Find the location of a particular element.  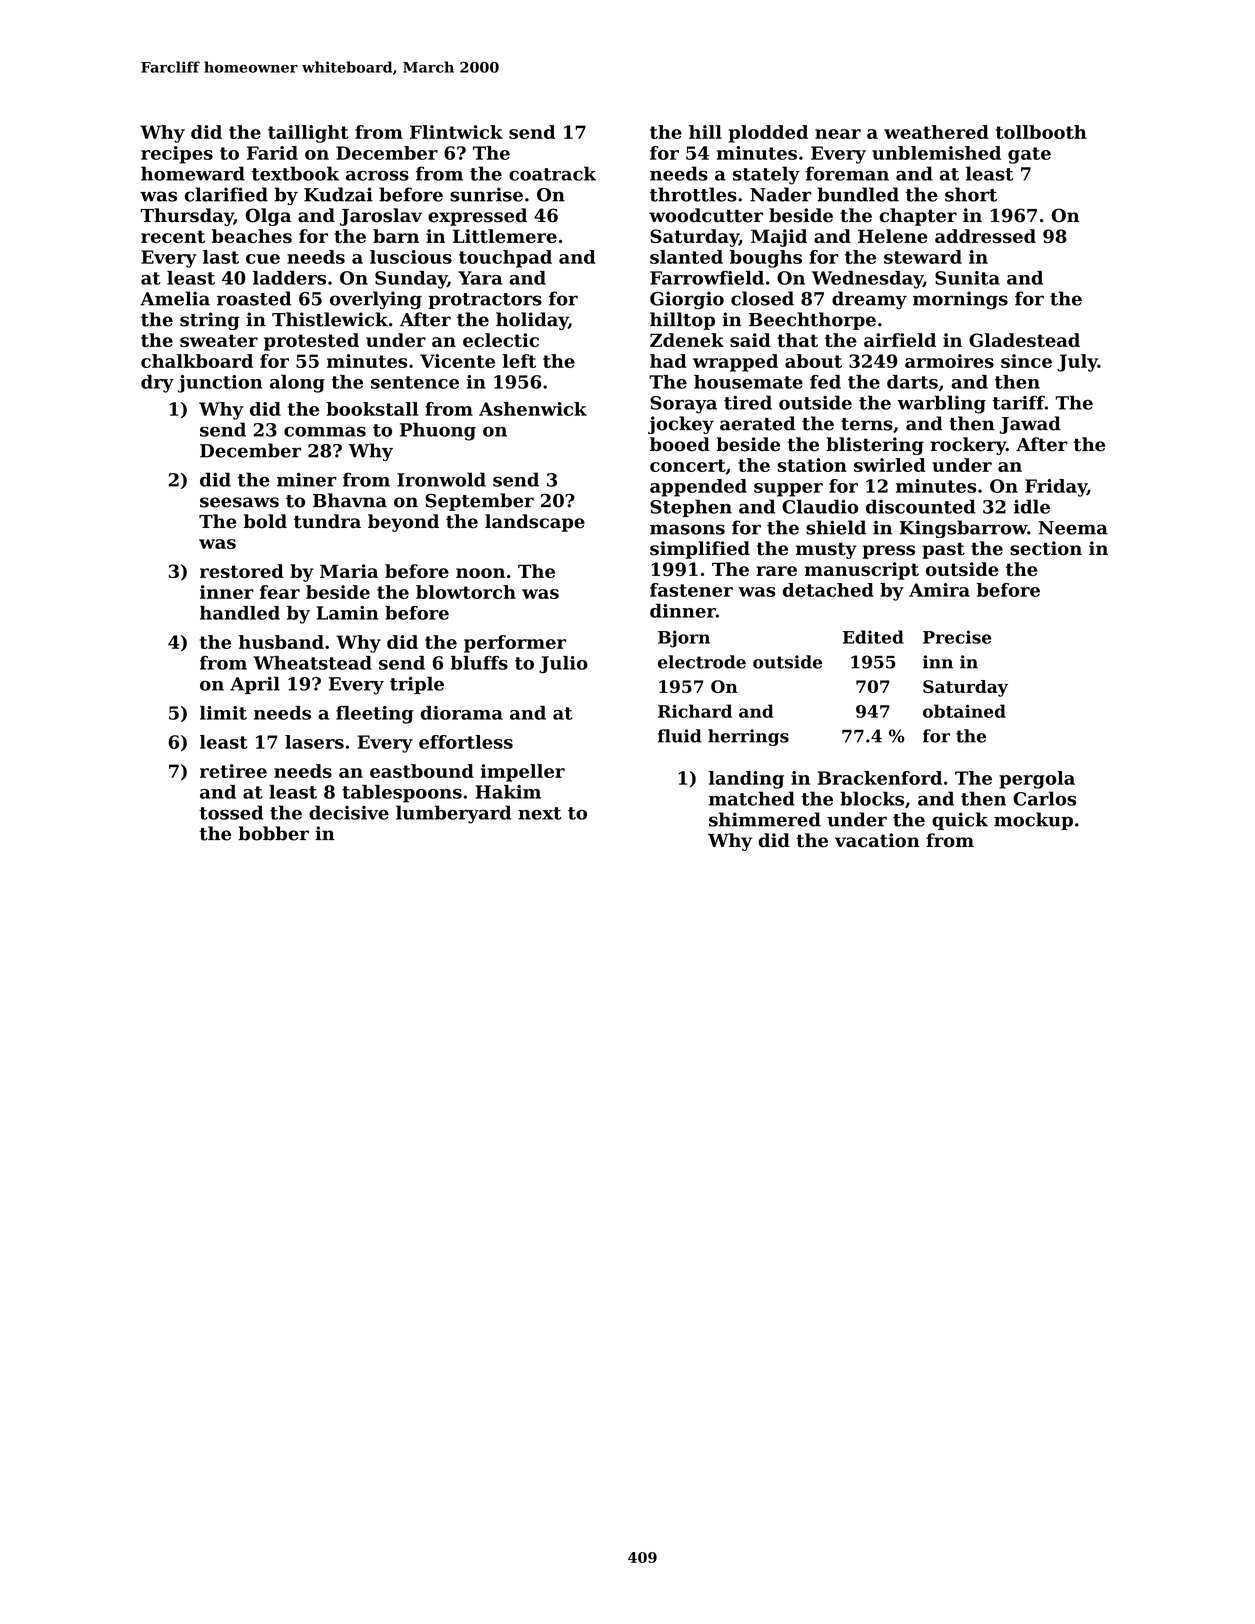

shimmered is located at coordinates (765, 819).
